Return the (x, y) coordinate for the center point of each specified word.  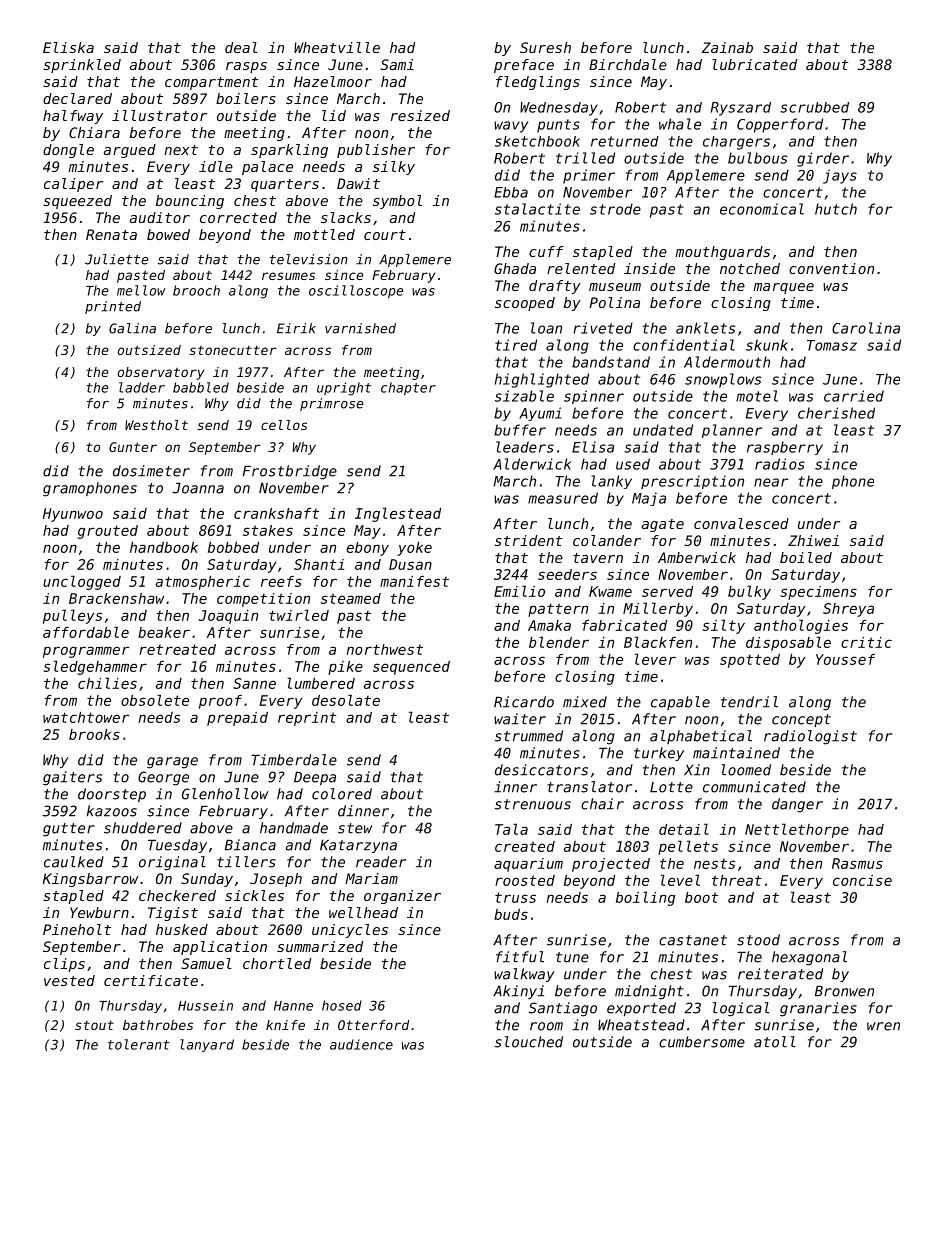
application (220, 948)
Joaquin (228, 617)
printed (113, 307)
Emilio (519, 591)
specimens (819, 593)
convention (831, 268)
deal (241, 47)
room (546, 1026)
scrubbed (814, 107)
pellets (688, 847)
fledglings (538, 83)
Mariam (371, 878)
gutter (69, 830)
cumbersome (702, 1042)
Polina (614, 302)
